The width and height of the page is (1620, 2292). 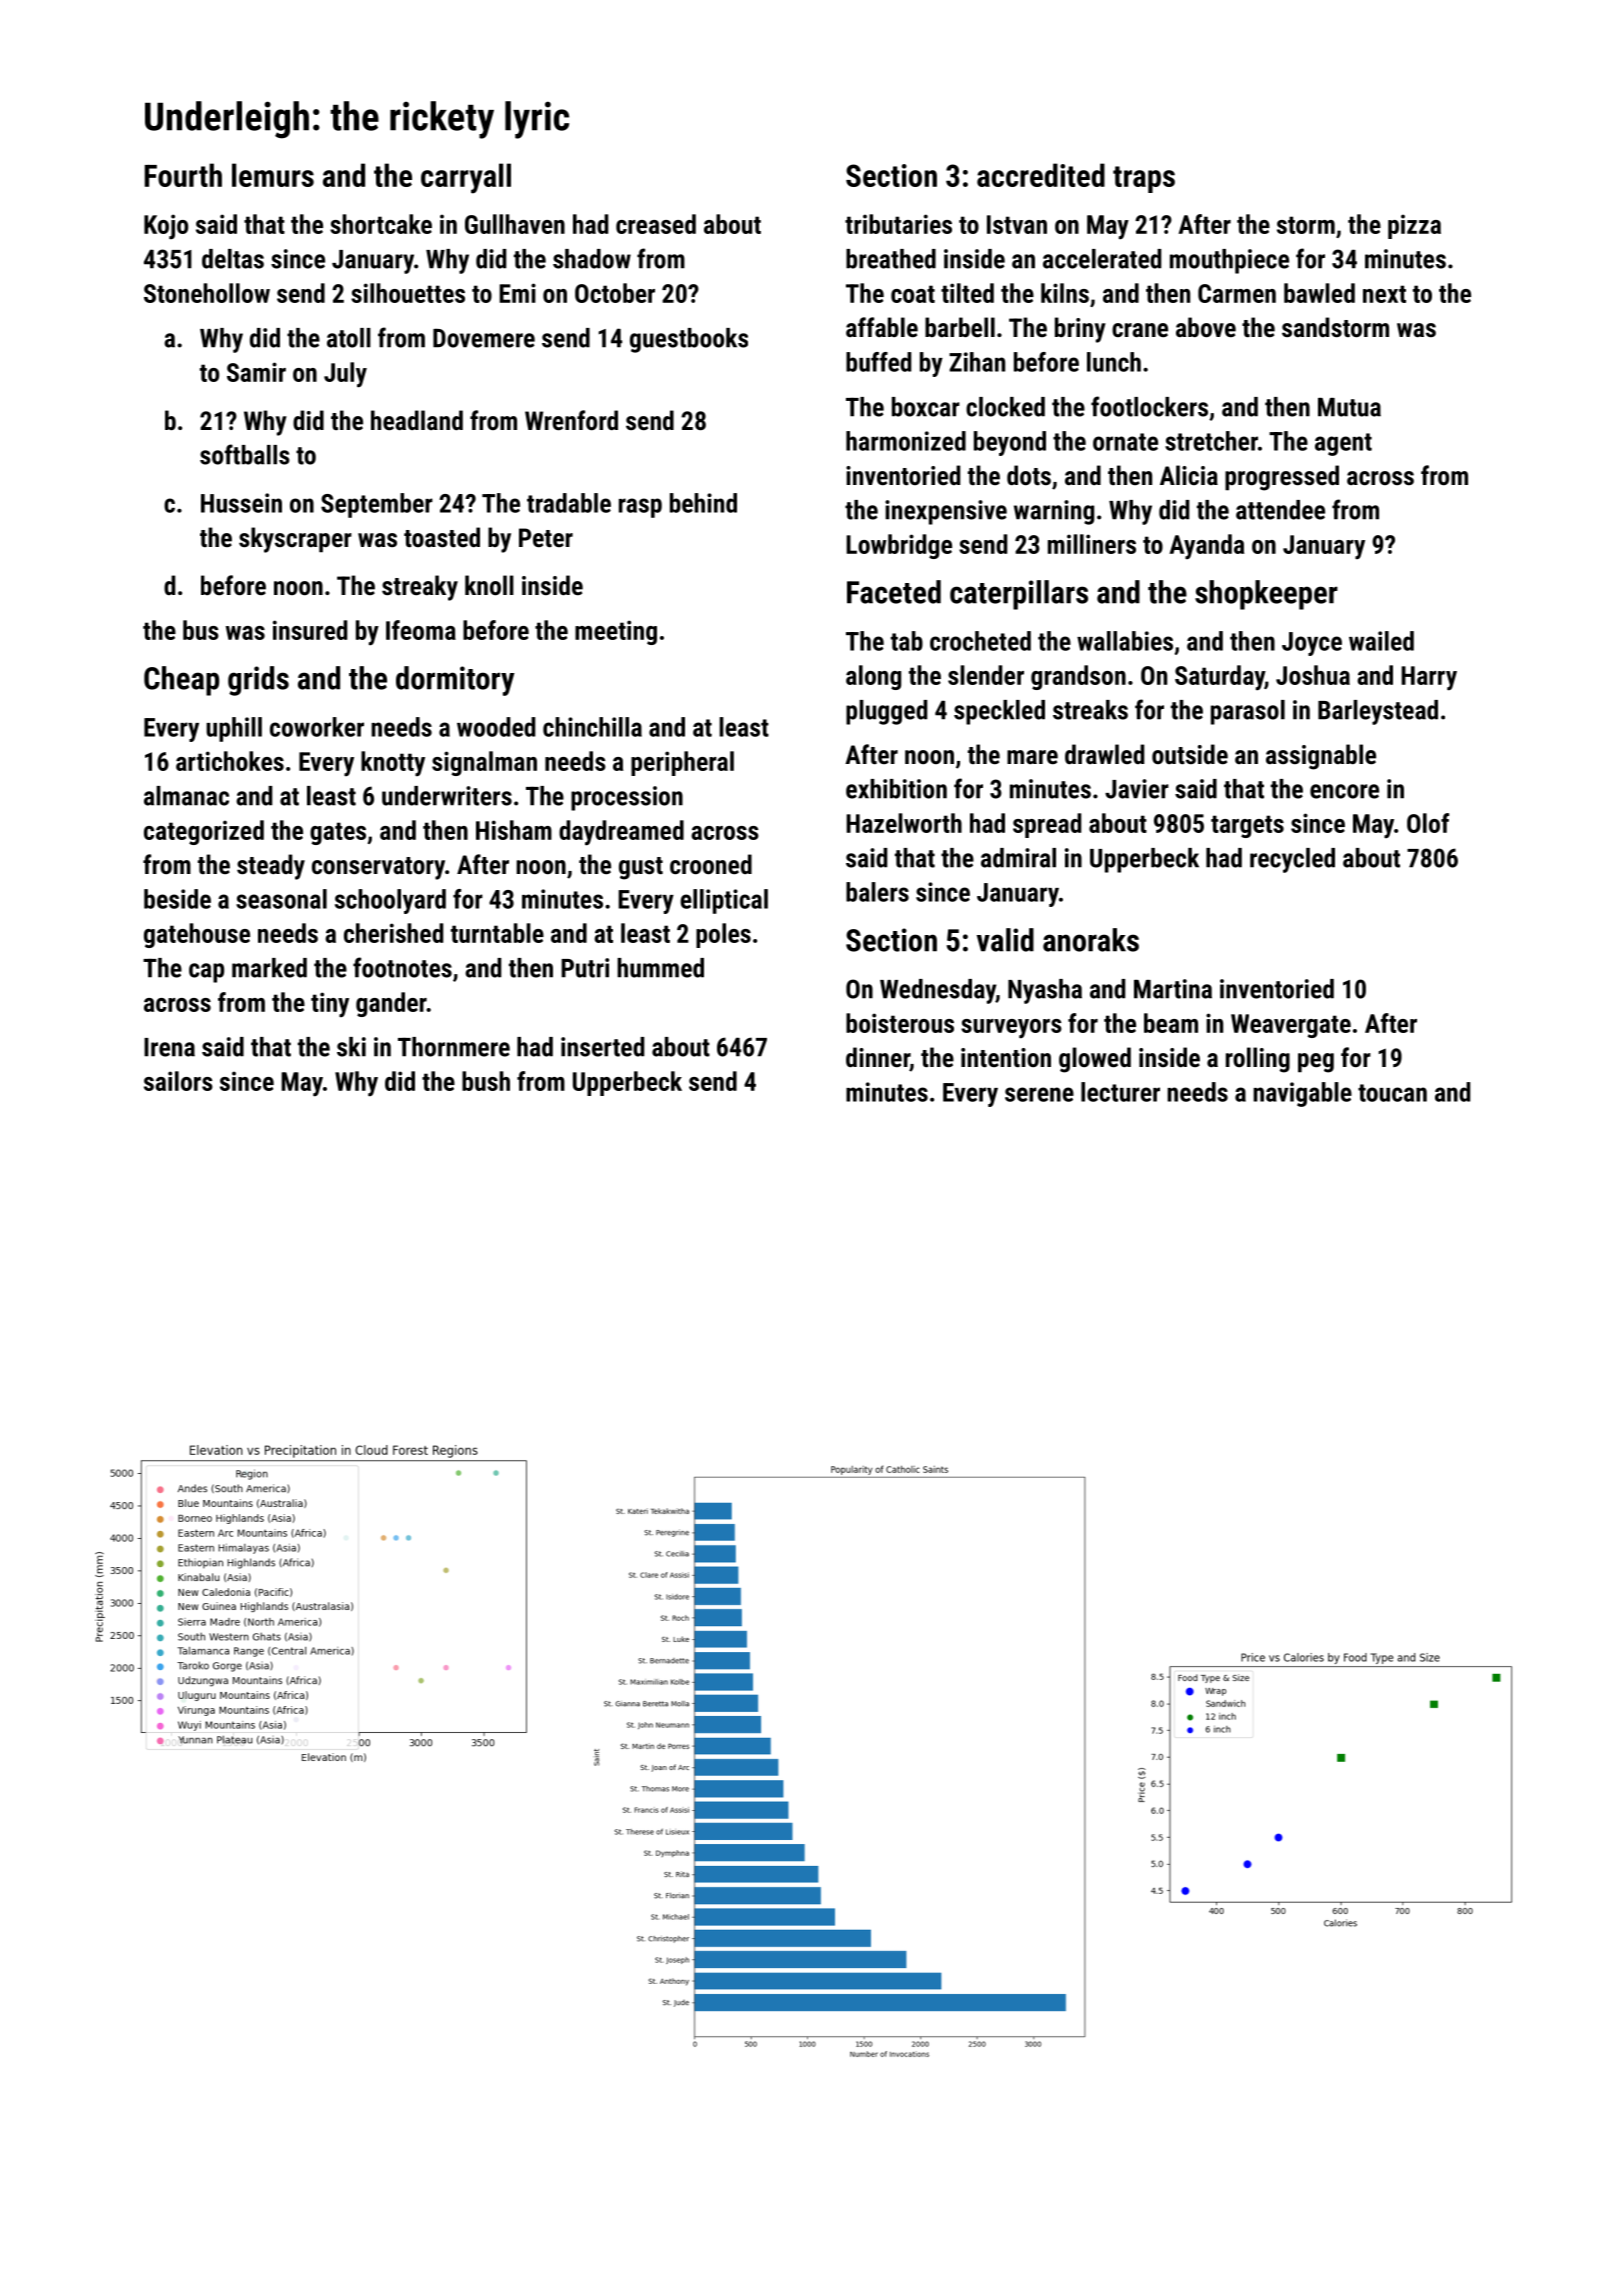 What do you see at coordinates (178, 1081) in the page?
I see `sailors` at bounding box center [178, 1081].
